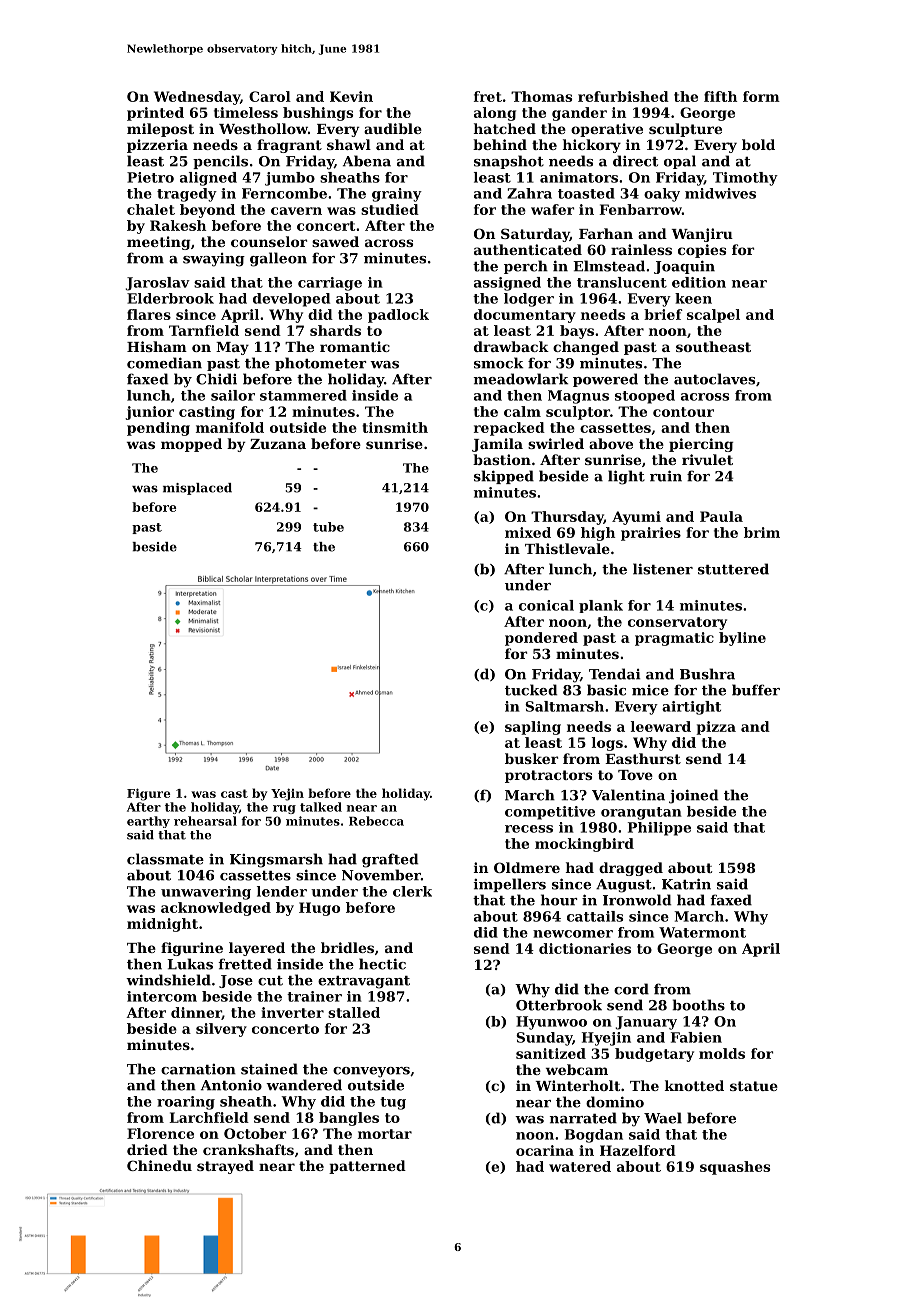  I want to click on fifth, so click(720, 96).
